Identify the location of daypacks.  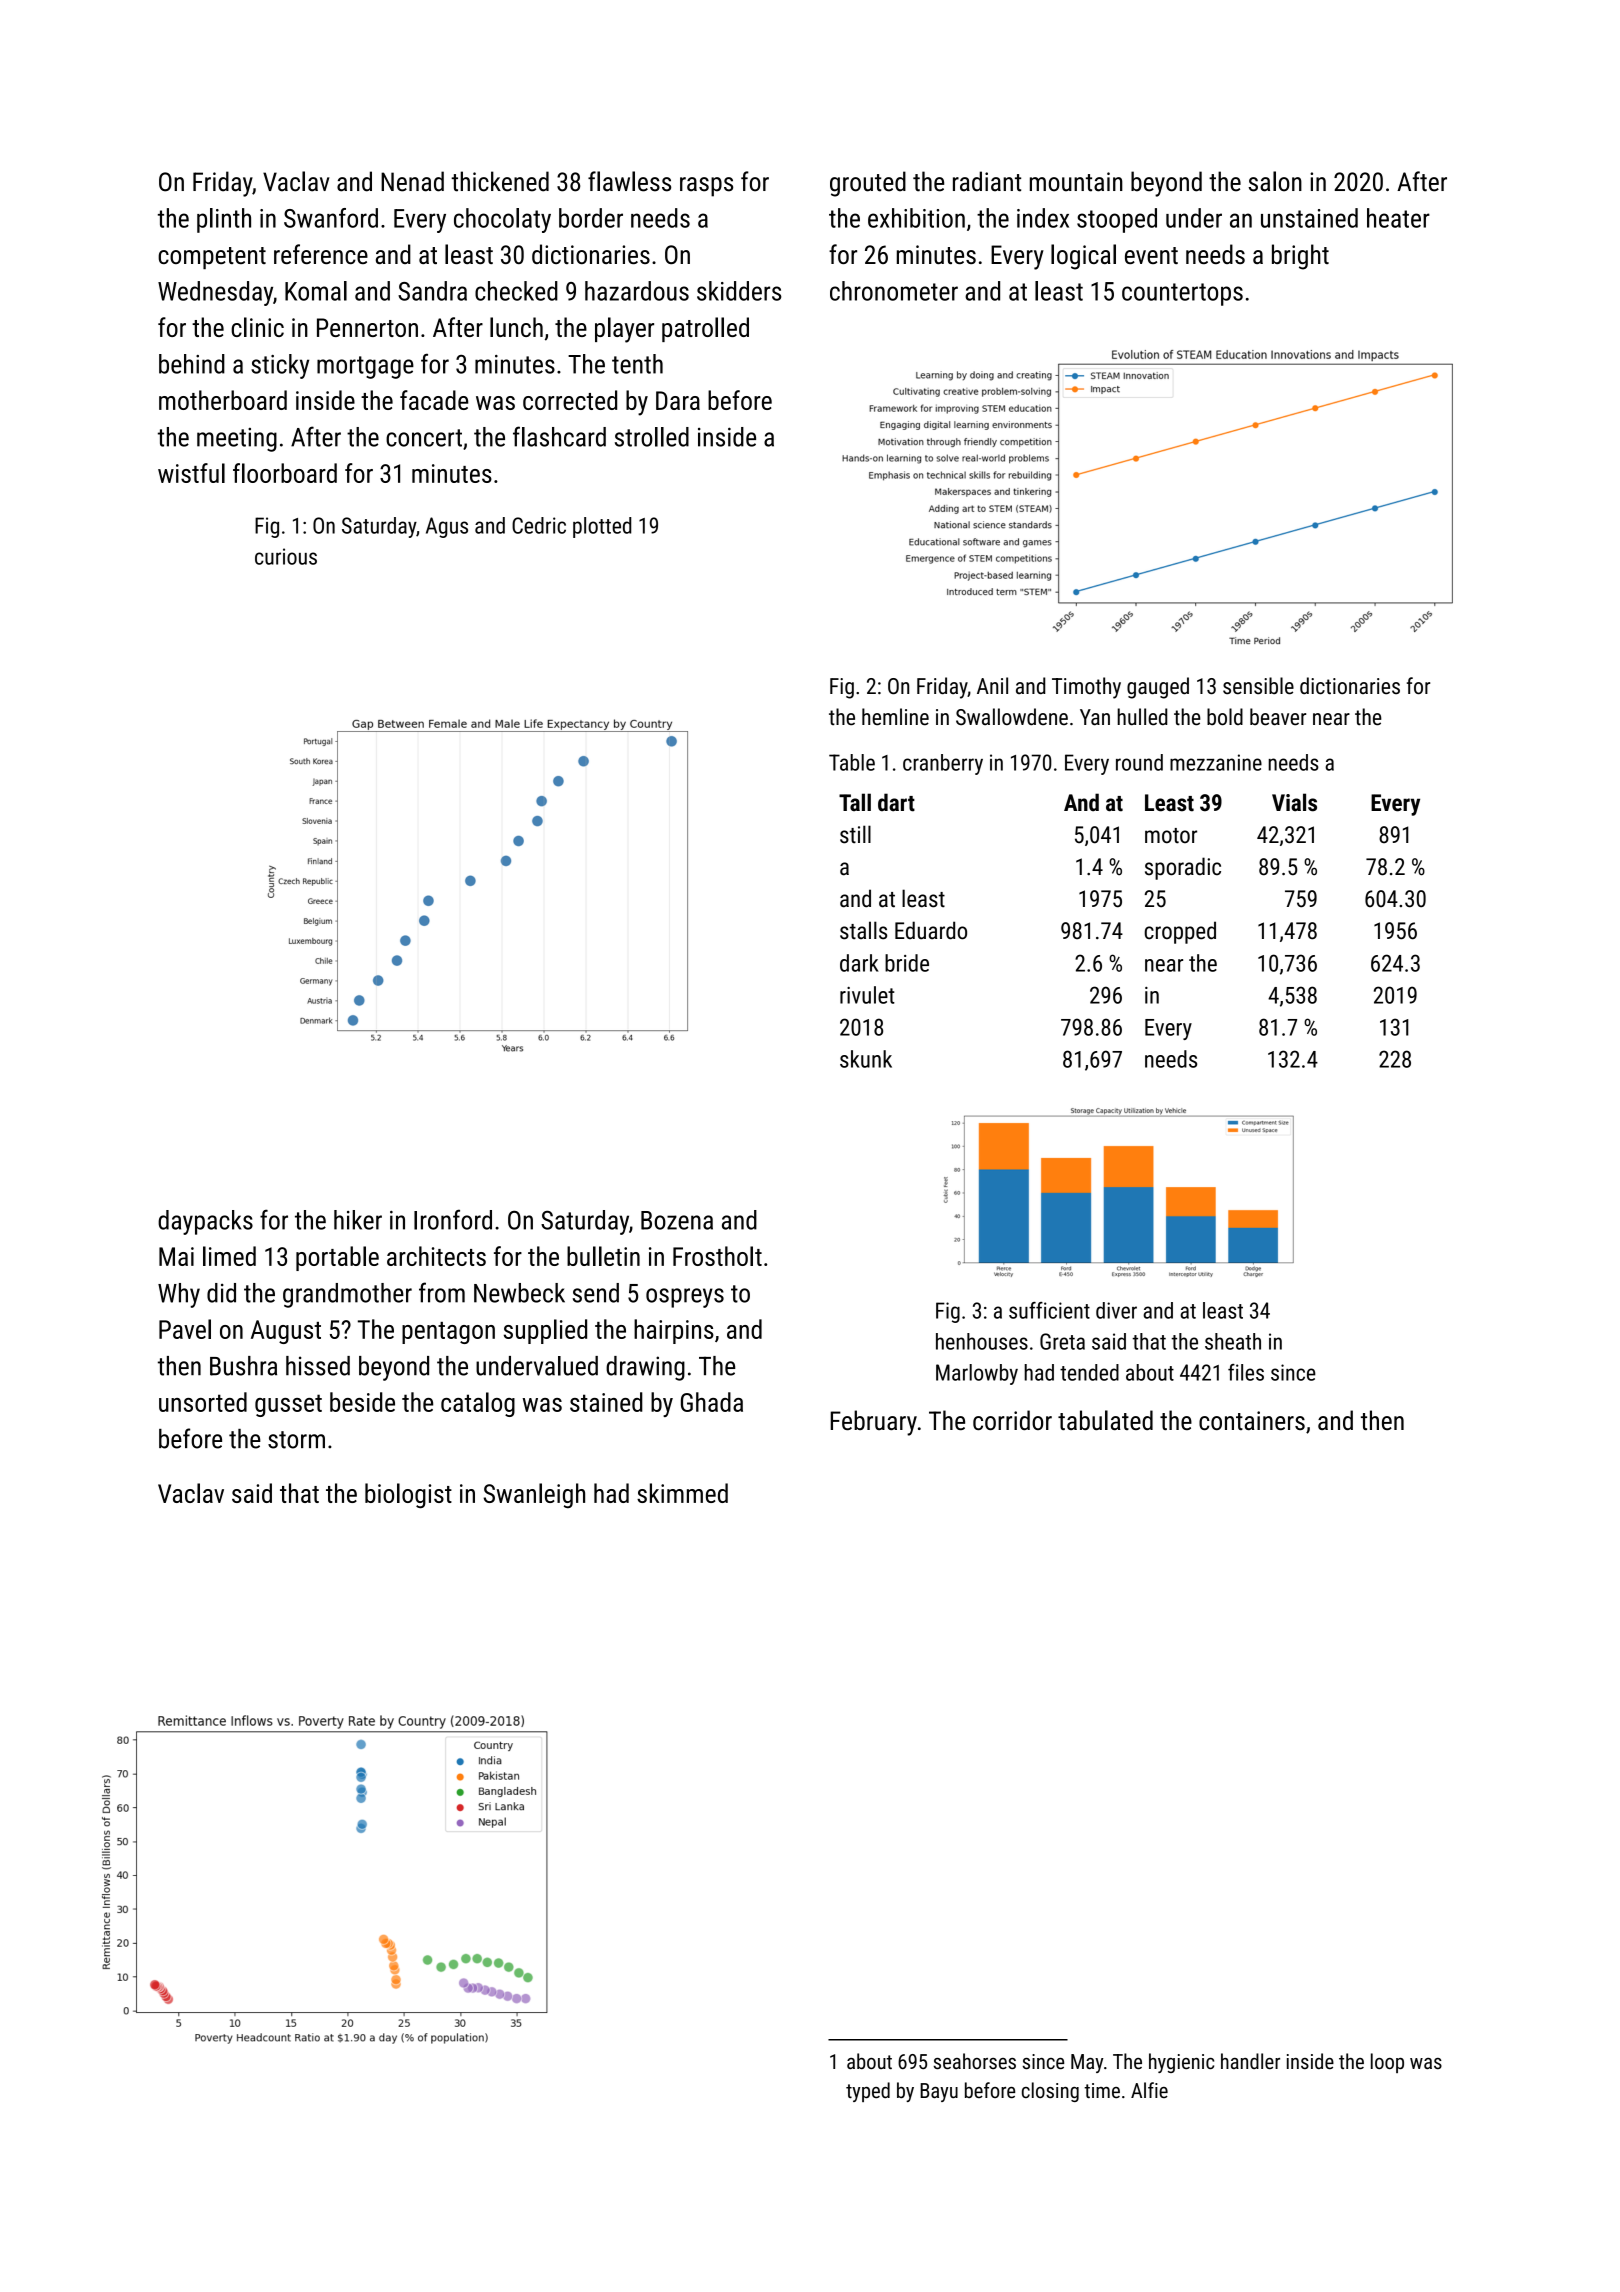
(205, 1222).
